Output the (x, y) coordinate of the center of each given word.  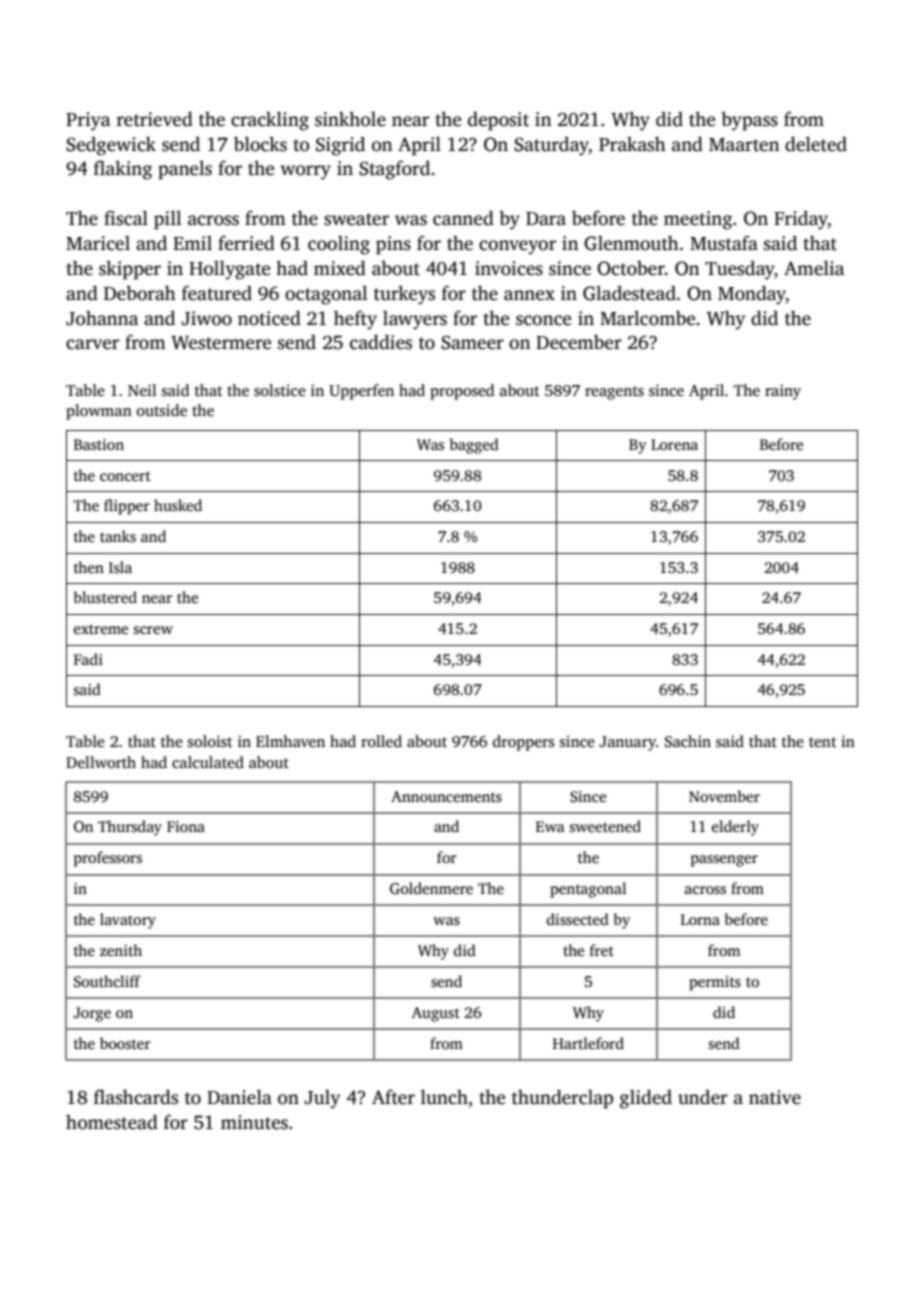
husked (178, 505)
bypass (749, 121)
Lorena (674, 444)
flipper (127, 507)
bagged (474, 446)
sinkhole (350, 119)
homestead (112, 1122)
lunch (444, 1097)
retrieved (155, 119)
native (775, 1097)
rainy (783, 392)
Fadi (88, 659)
